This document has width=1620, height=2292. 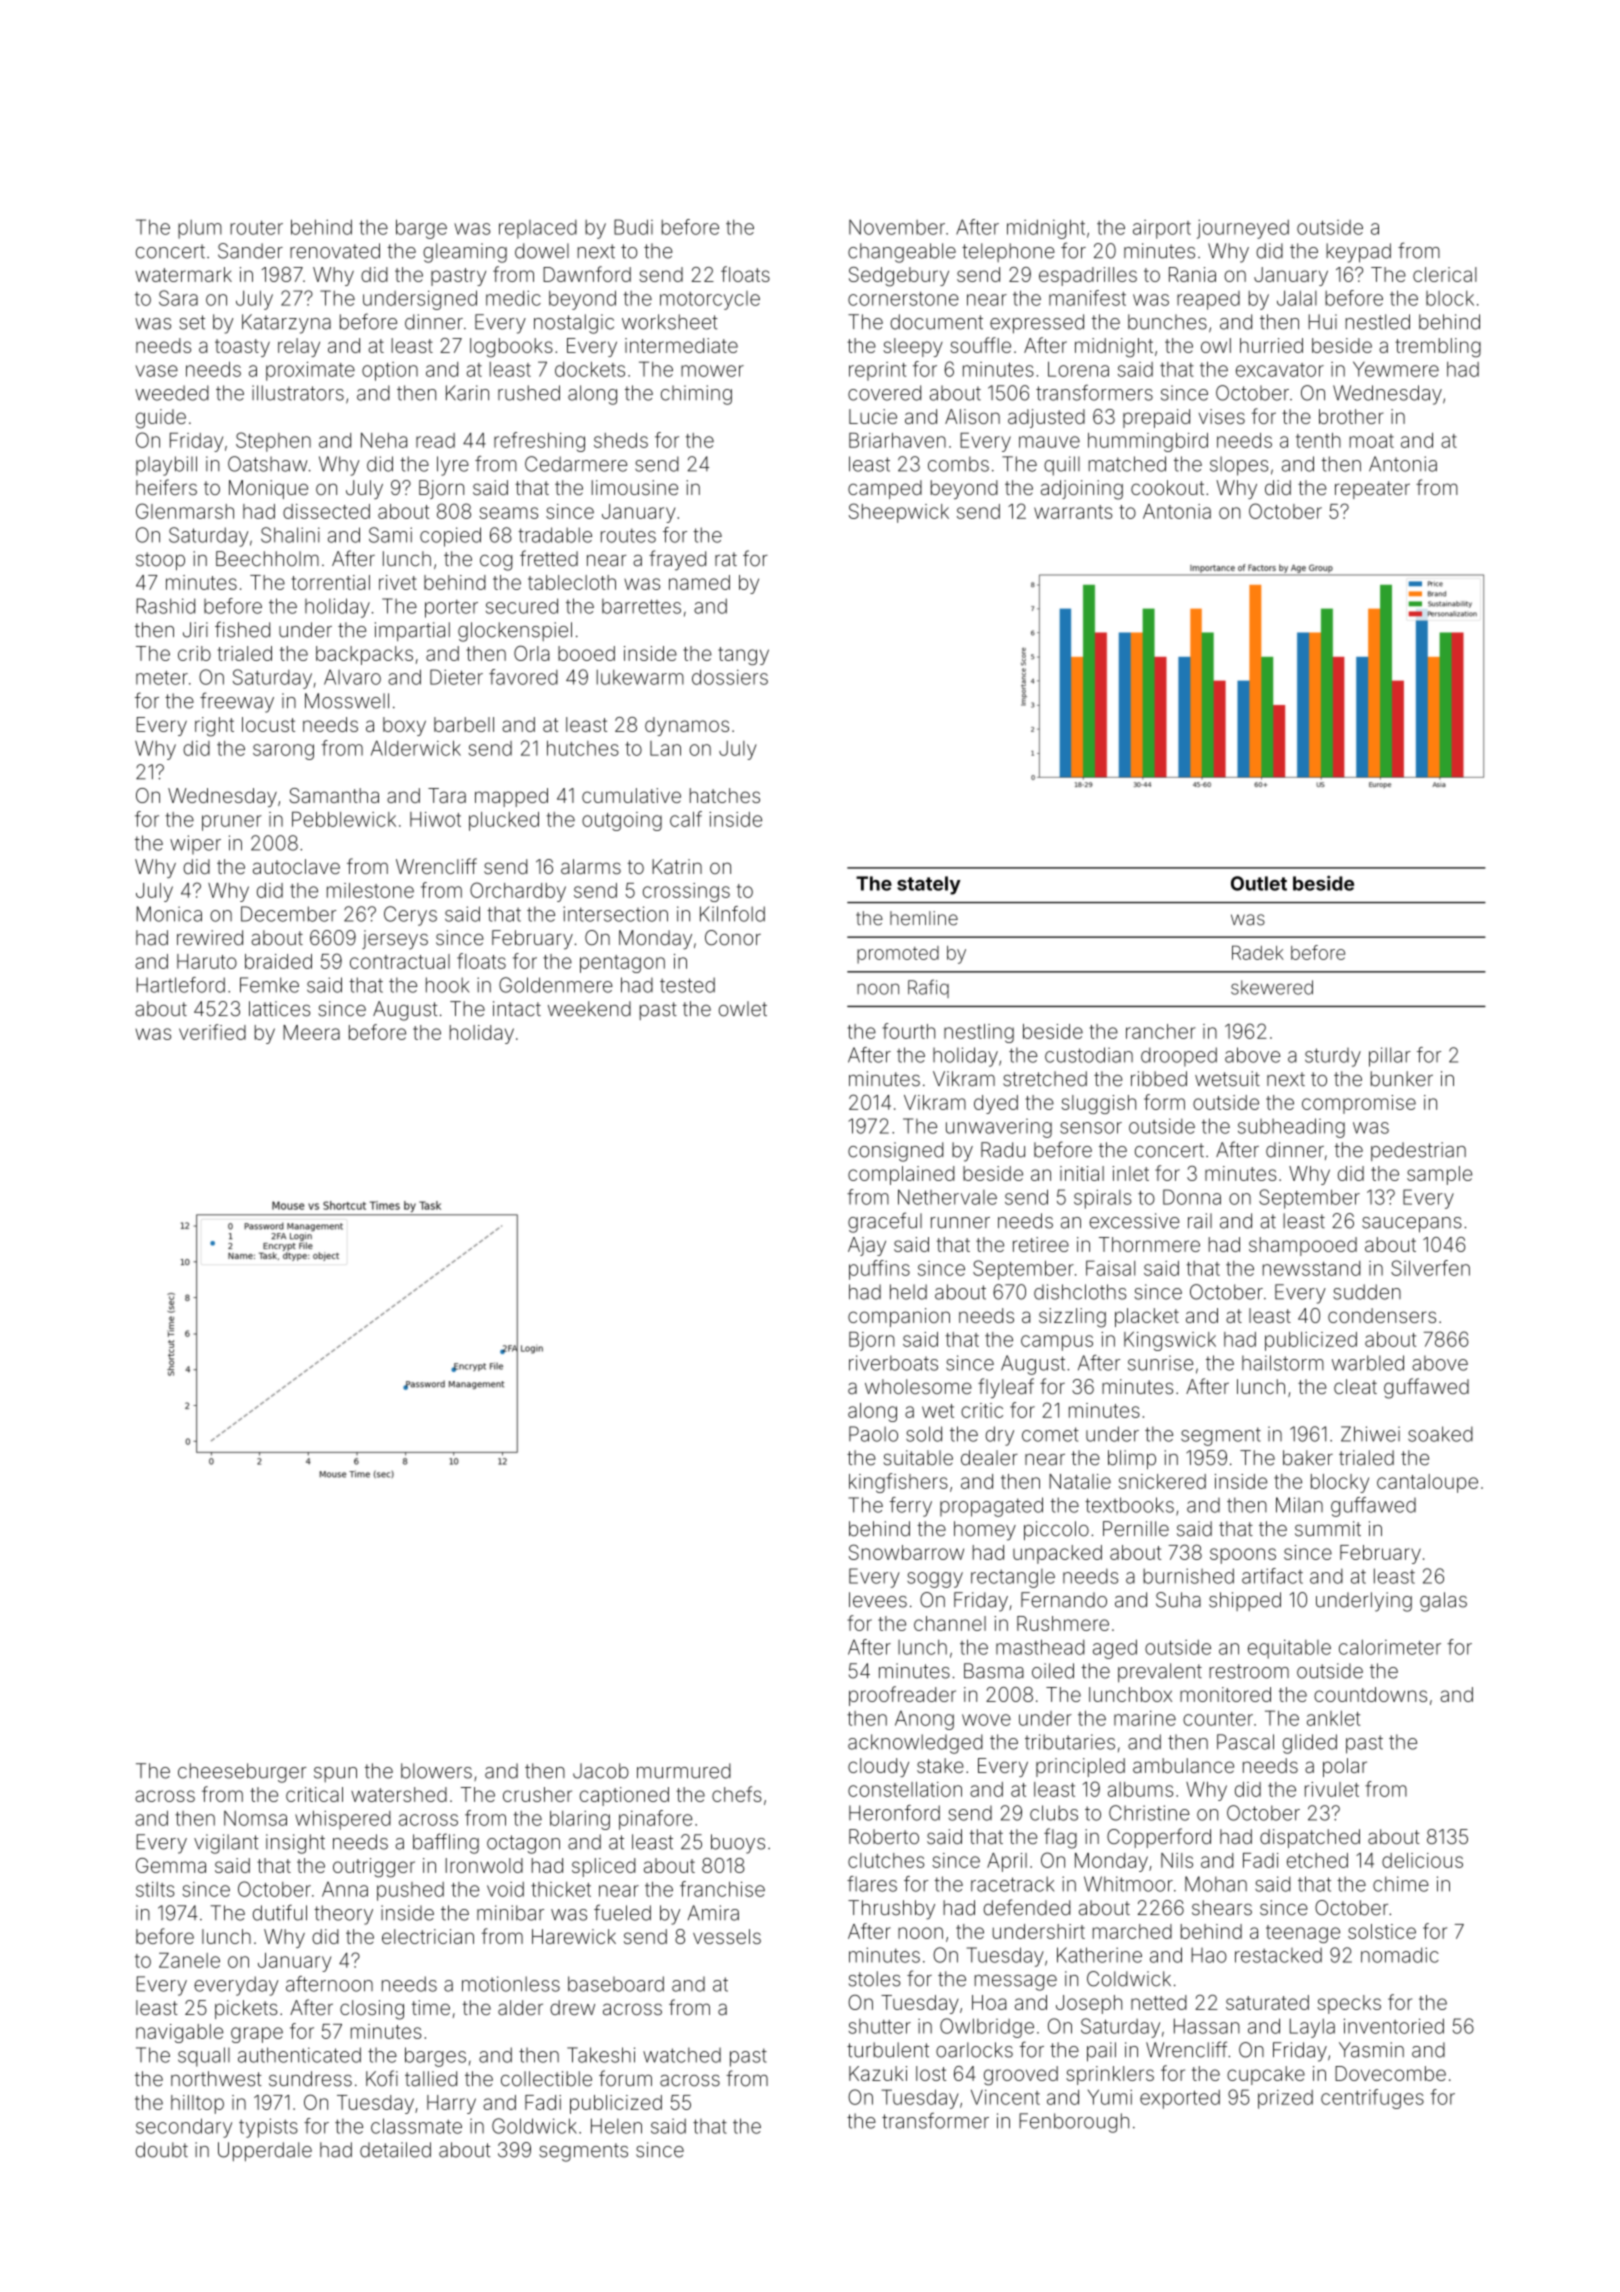 I want to click on tangy, so click(x=743, y=656).
